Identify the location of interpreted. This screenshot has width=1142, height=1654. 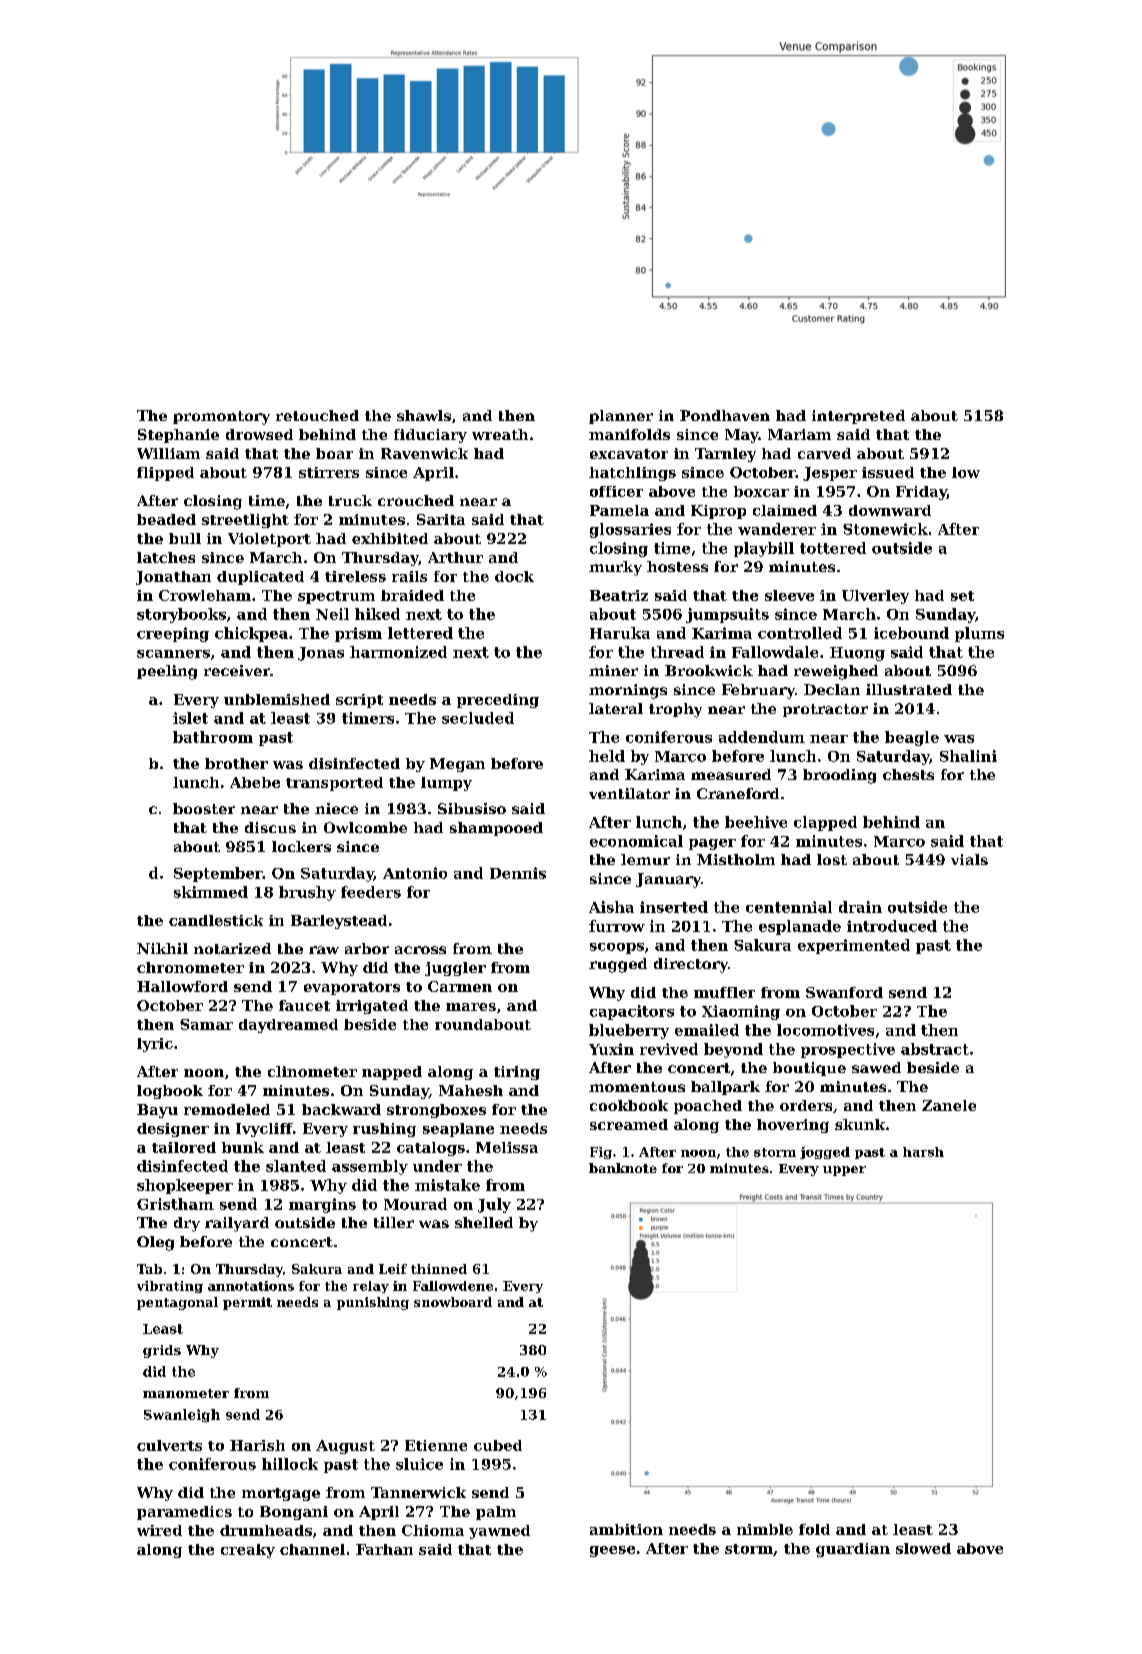
(858, 417).
